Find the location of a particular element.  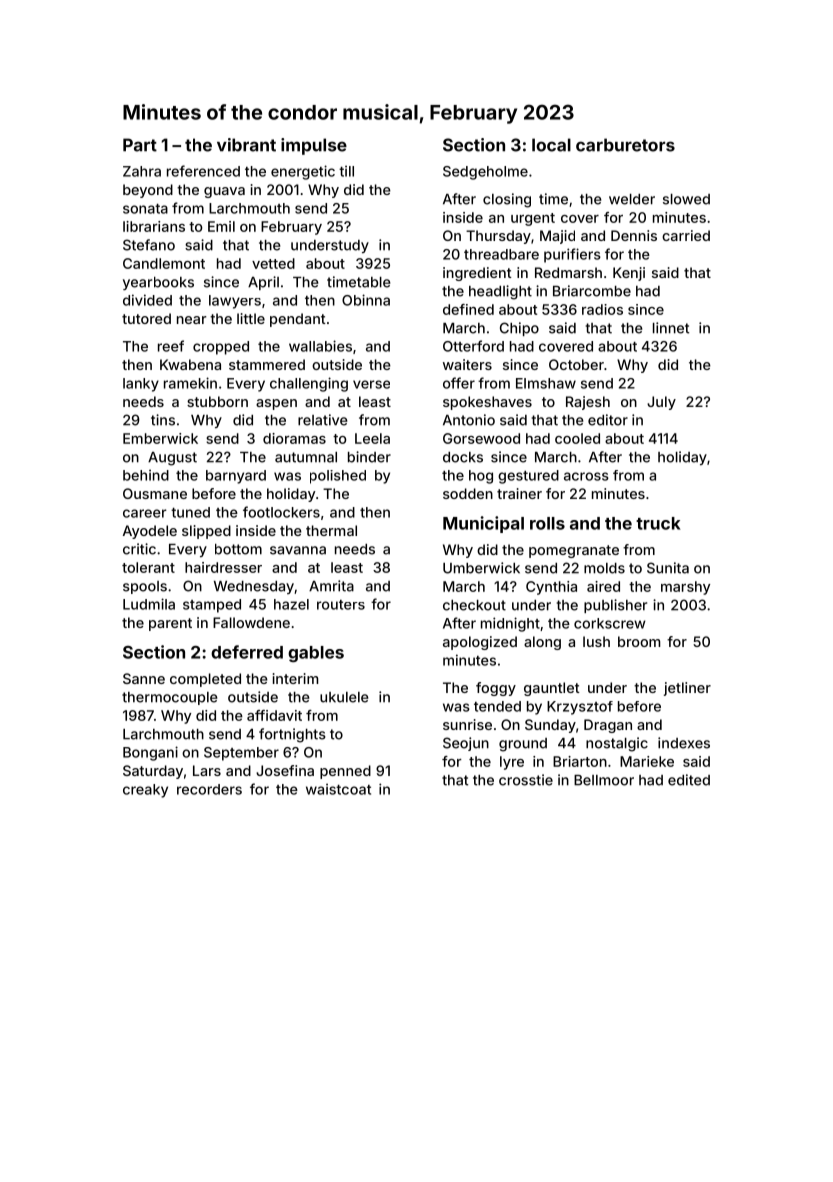

creaky is located at coordinates (145, 791).
